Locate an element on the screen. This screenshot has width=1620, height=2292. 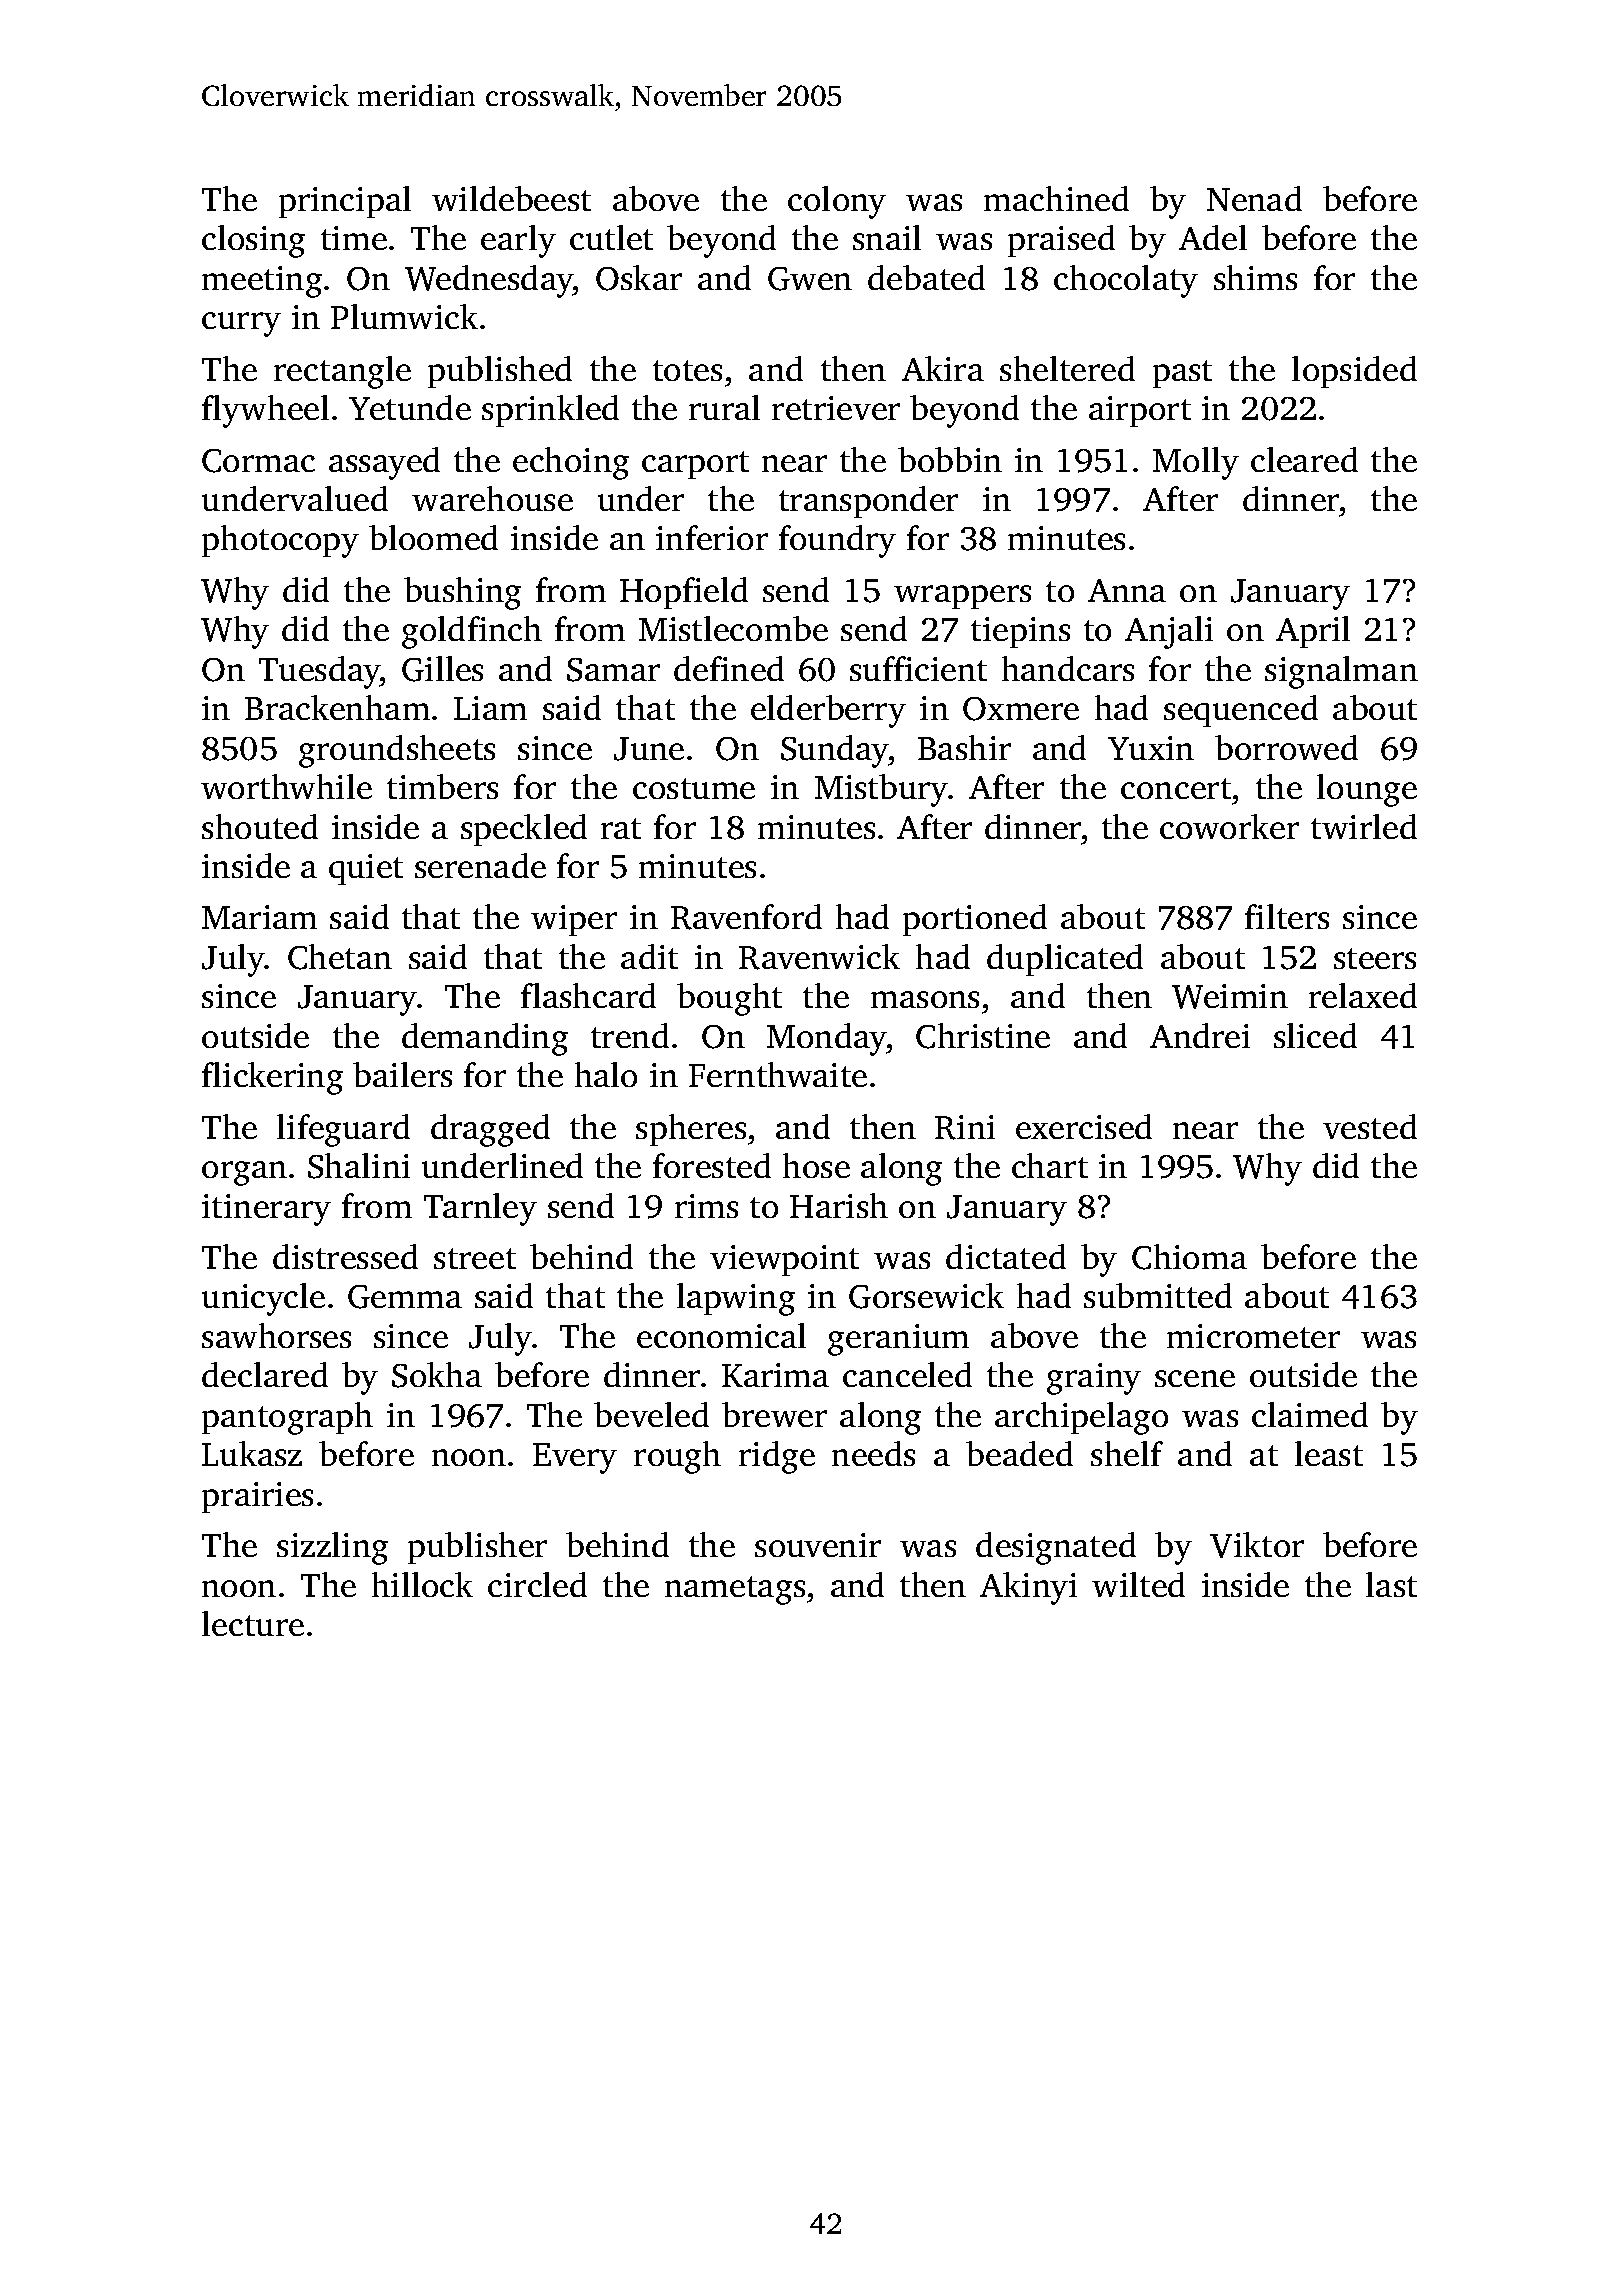
masons is located at coordinates (925, 999).
